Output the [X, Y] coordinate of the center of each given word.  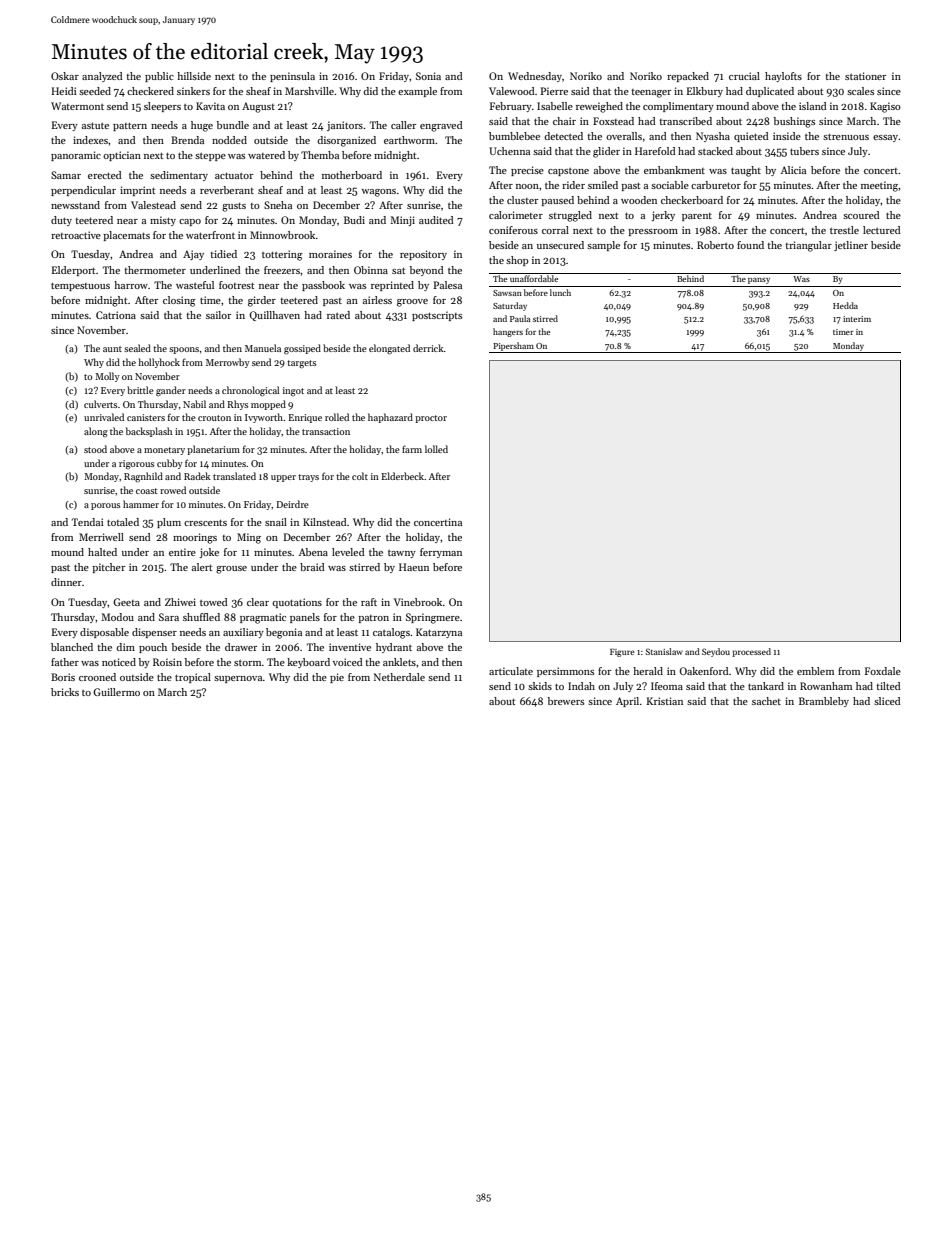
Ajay [193, 255]
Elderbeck [402, 476]
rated [338, 315]
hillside [194, 76]
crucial [744, 76]
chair [564, 121]
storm [248, 663]
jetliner [851, 246]
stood [95, 449]
